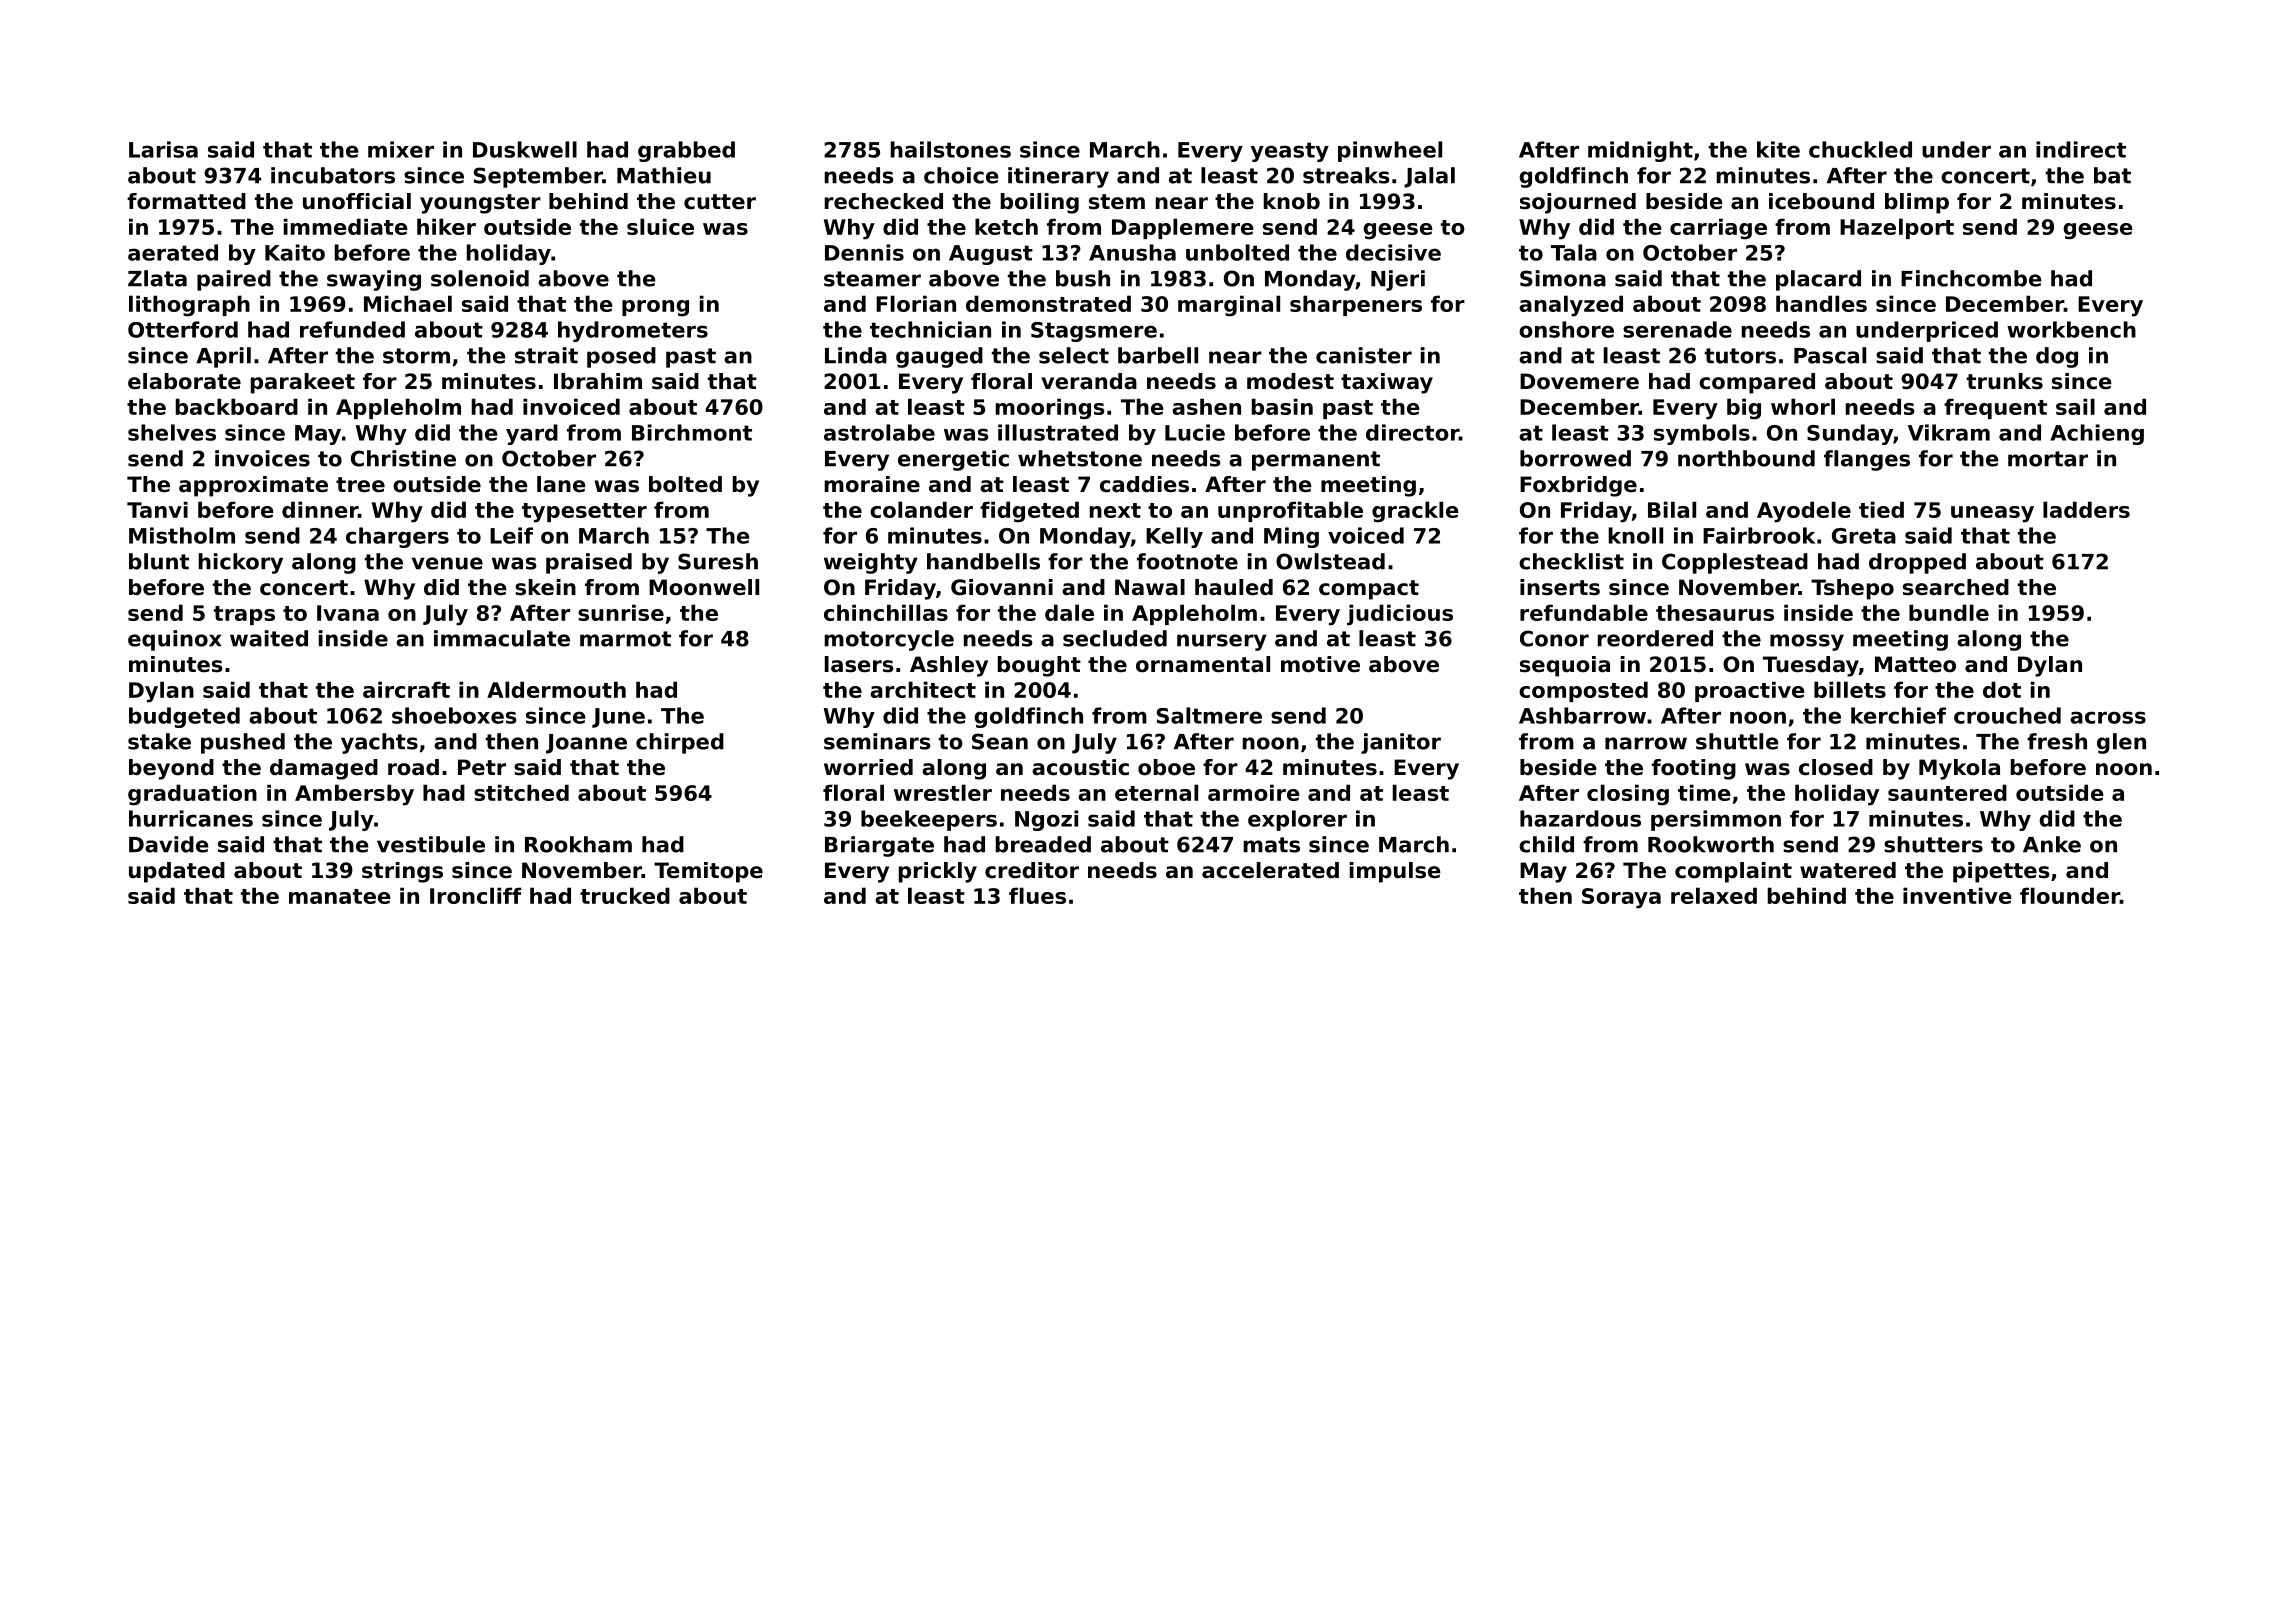  Describe the element at coordinates (868, 767) in the image. I see `worried` at that location.
